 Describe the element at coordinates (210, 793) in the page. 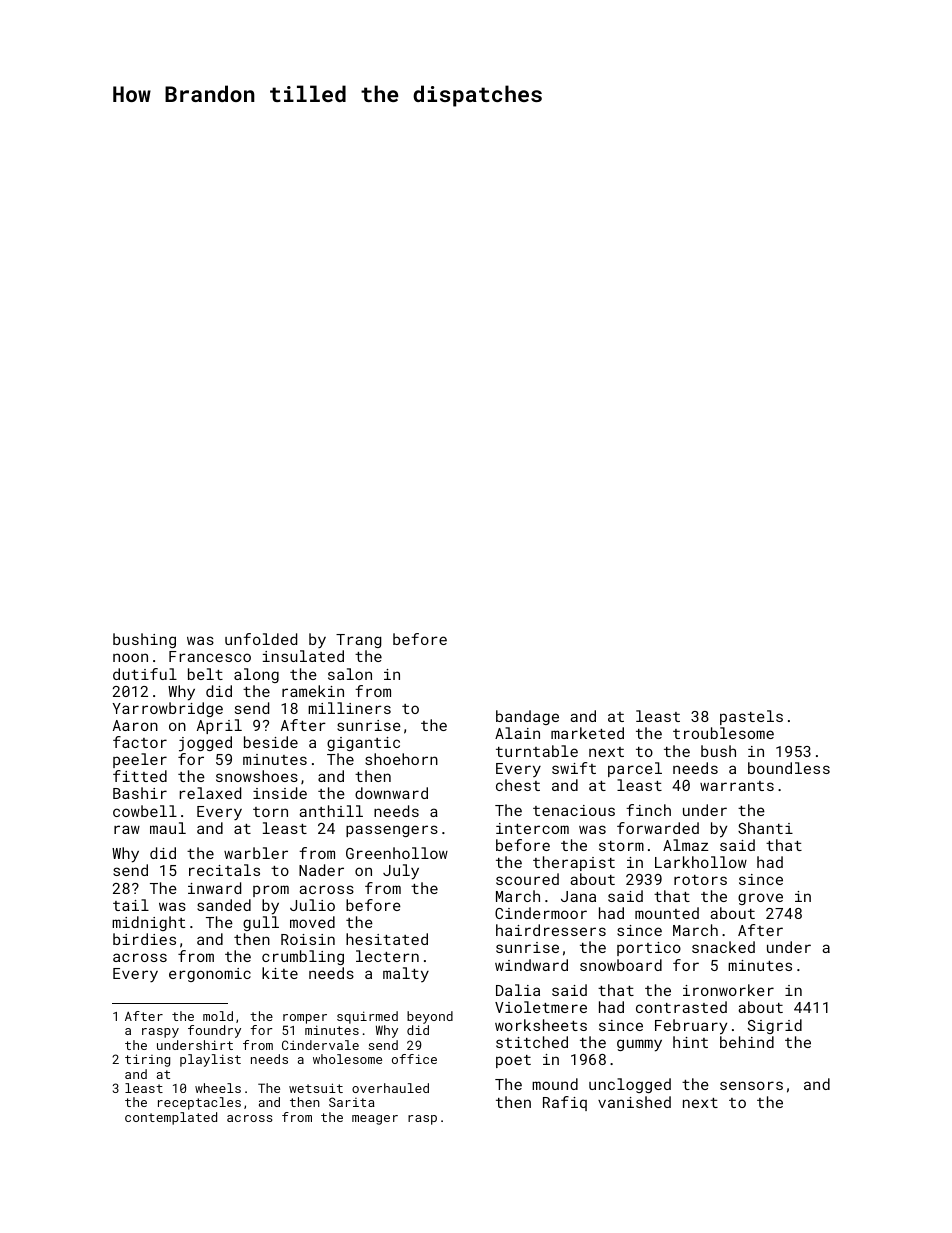

I see `relaxed` at that location.
